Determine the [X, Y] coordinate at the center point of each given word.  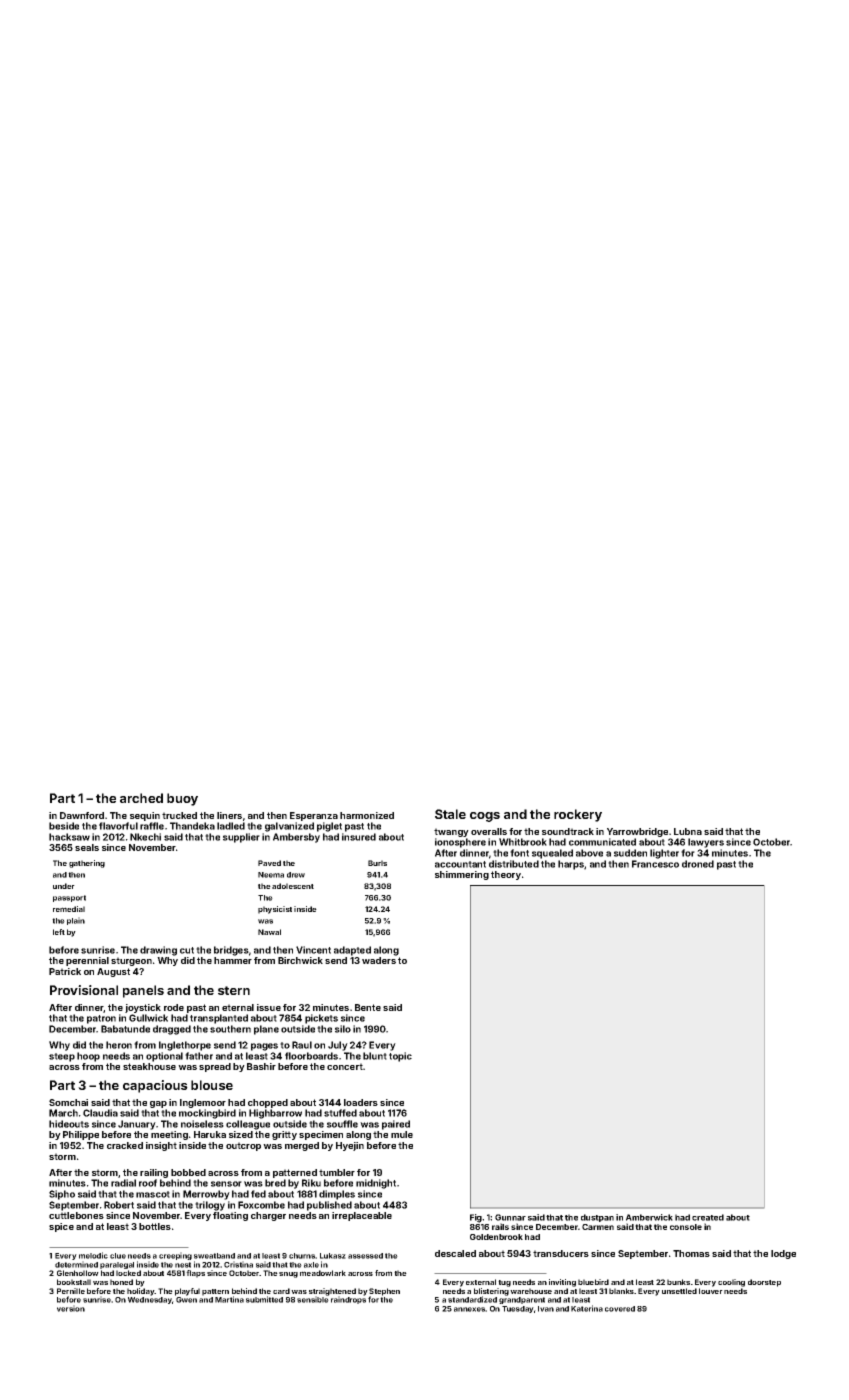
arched [141, 798]
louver [711, 1291]
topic [400, 1057]
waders [379, 960]
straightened [332, 1292]
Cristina [238, 1264]
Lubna [688, 831]
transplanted [219, 1019]
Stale [450, 814]
